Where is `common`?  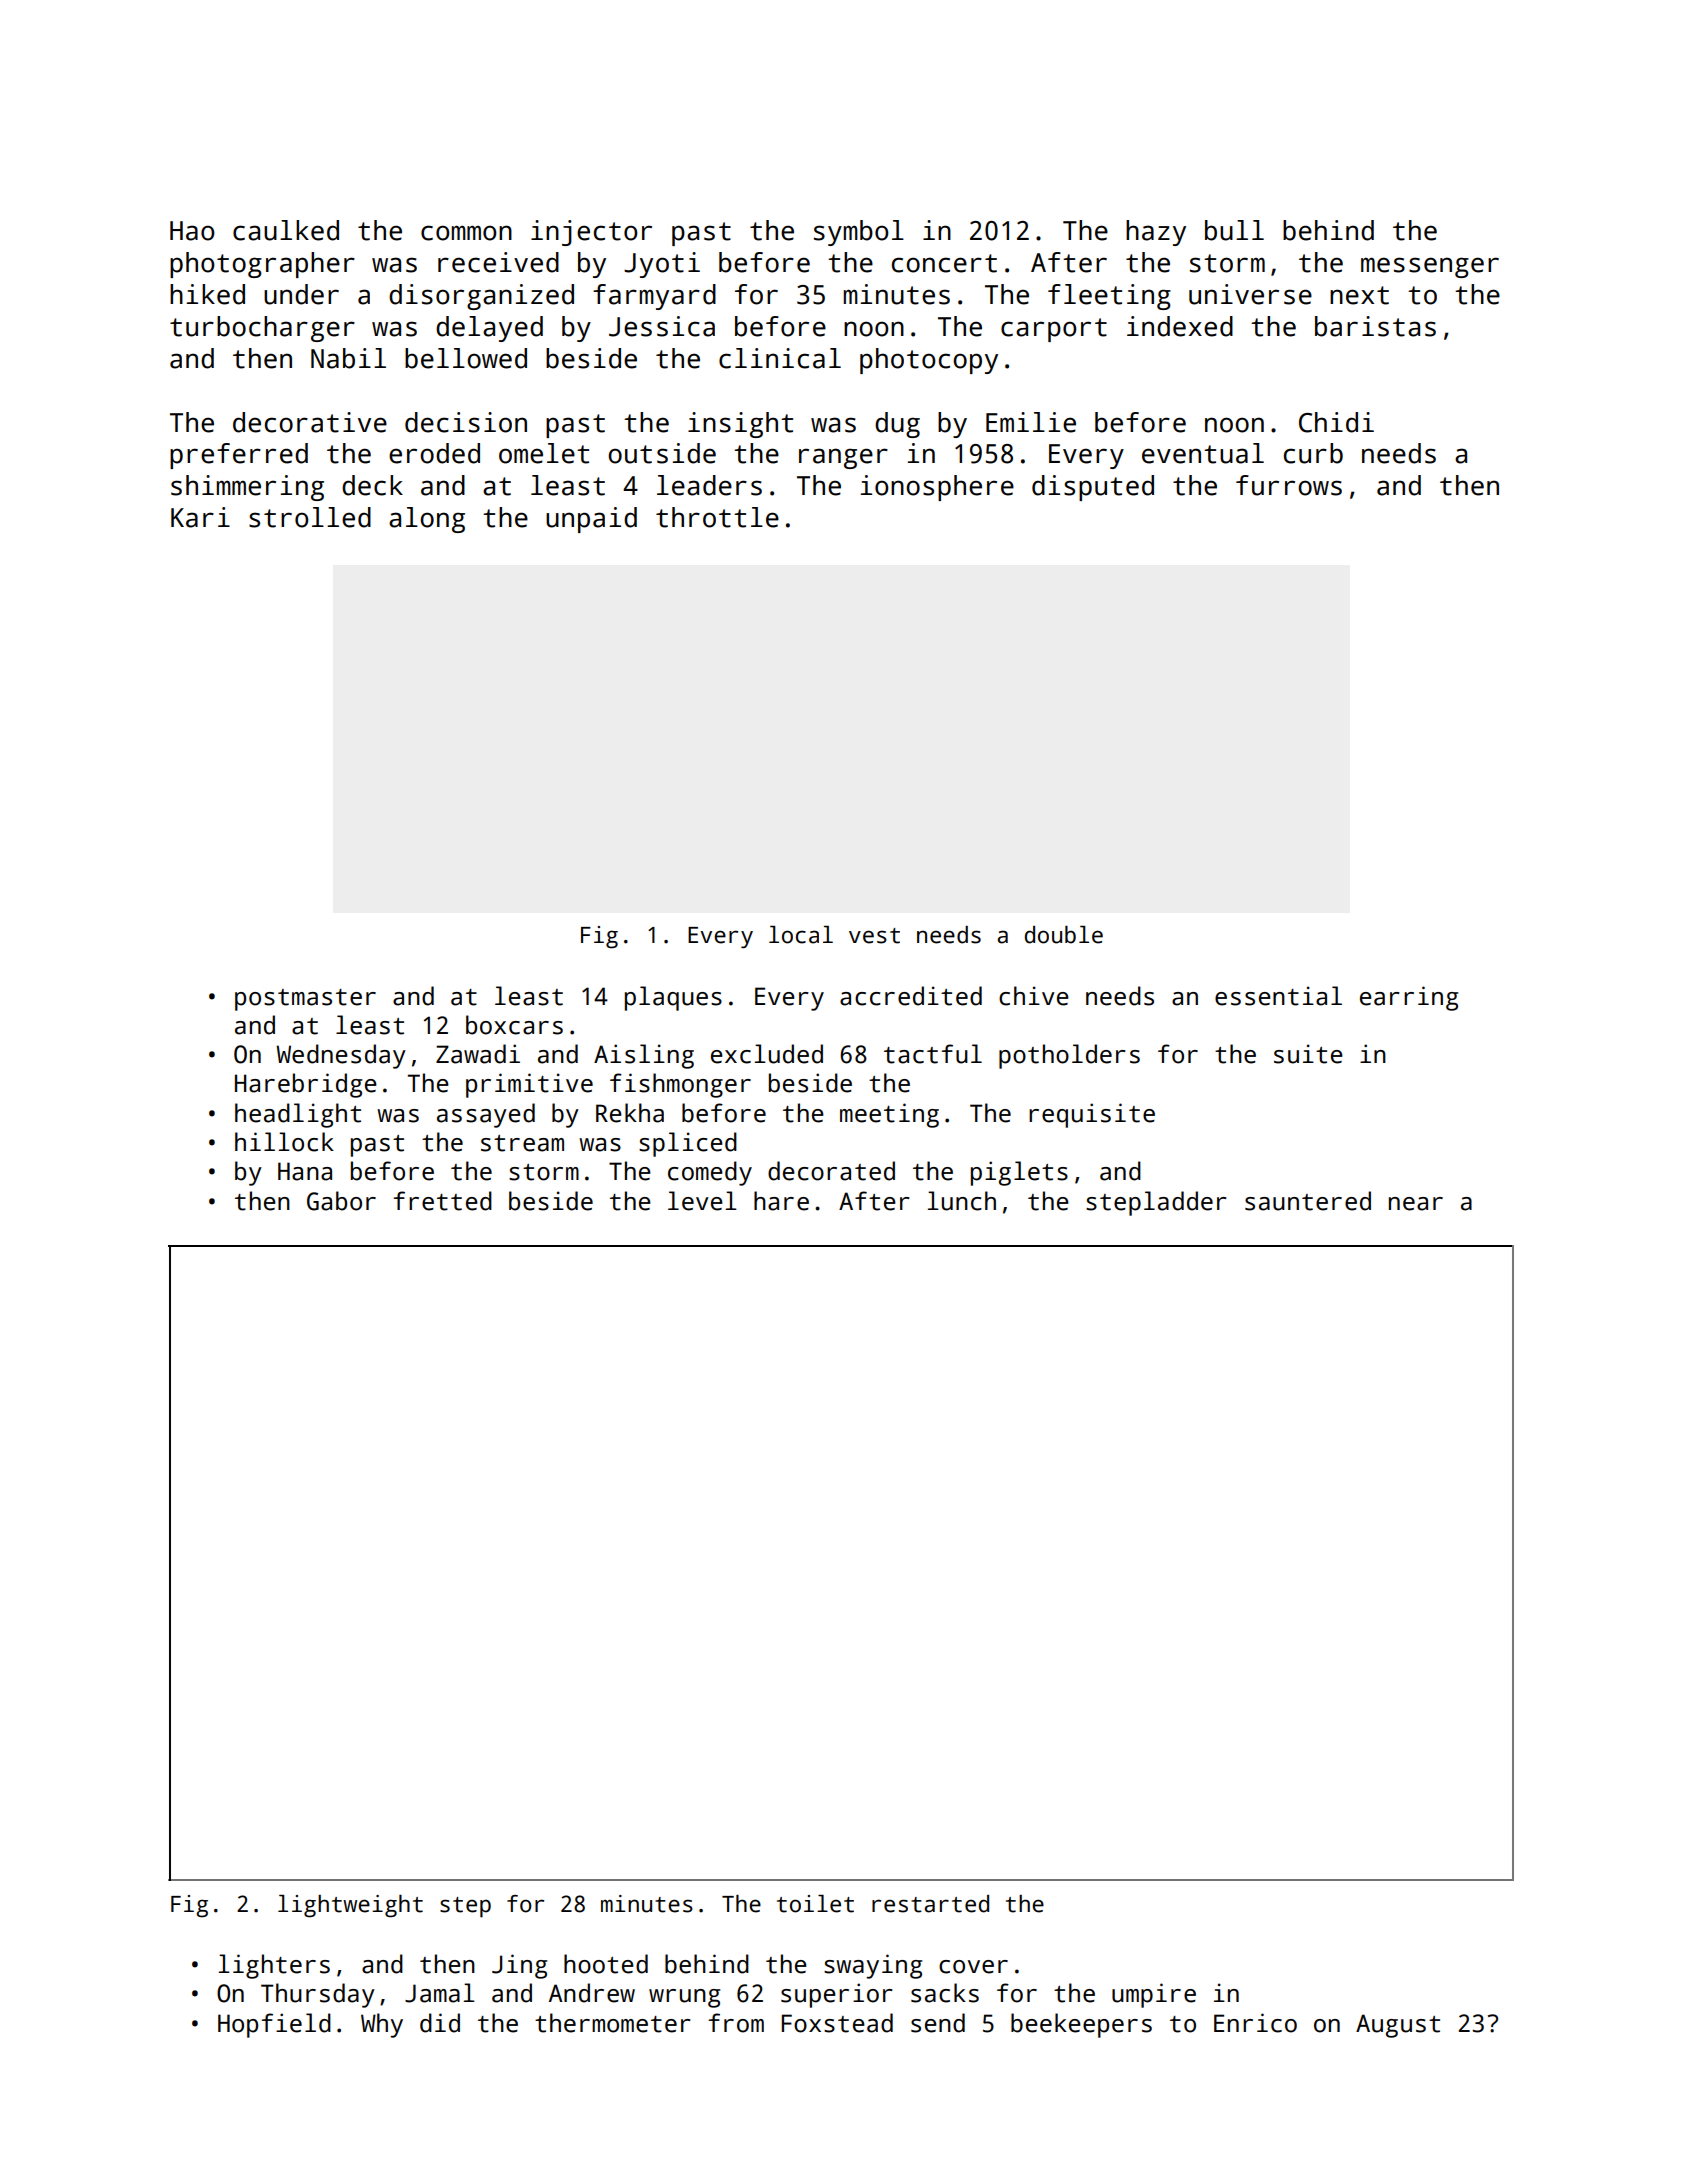 common is located at coordinates (466, 233).
